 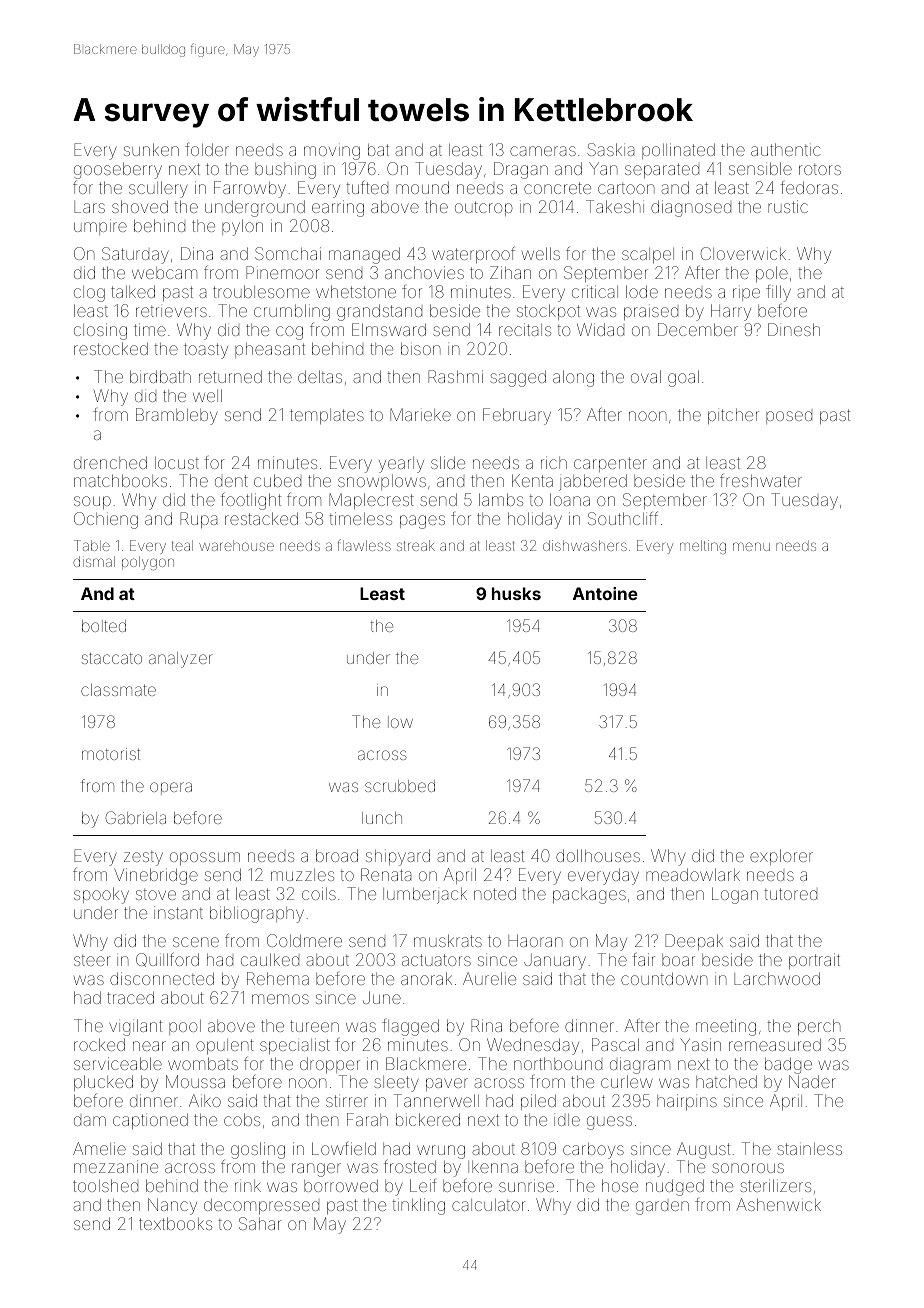 I want to click on menu, so click(x=751, y=546).
